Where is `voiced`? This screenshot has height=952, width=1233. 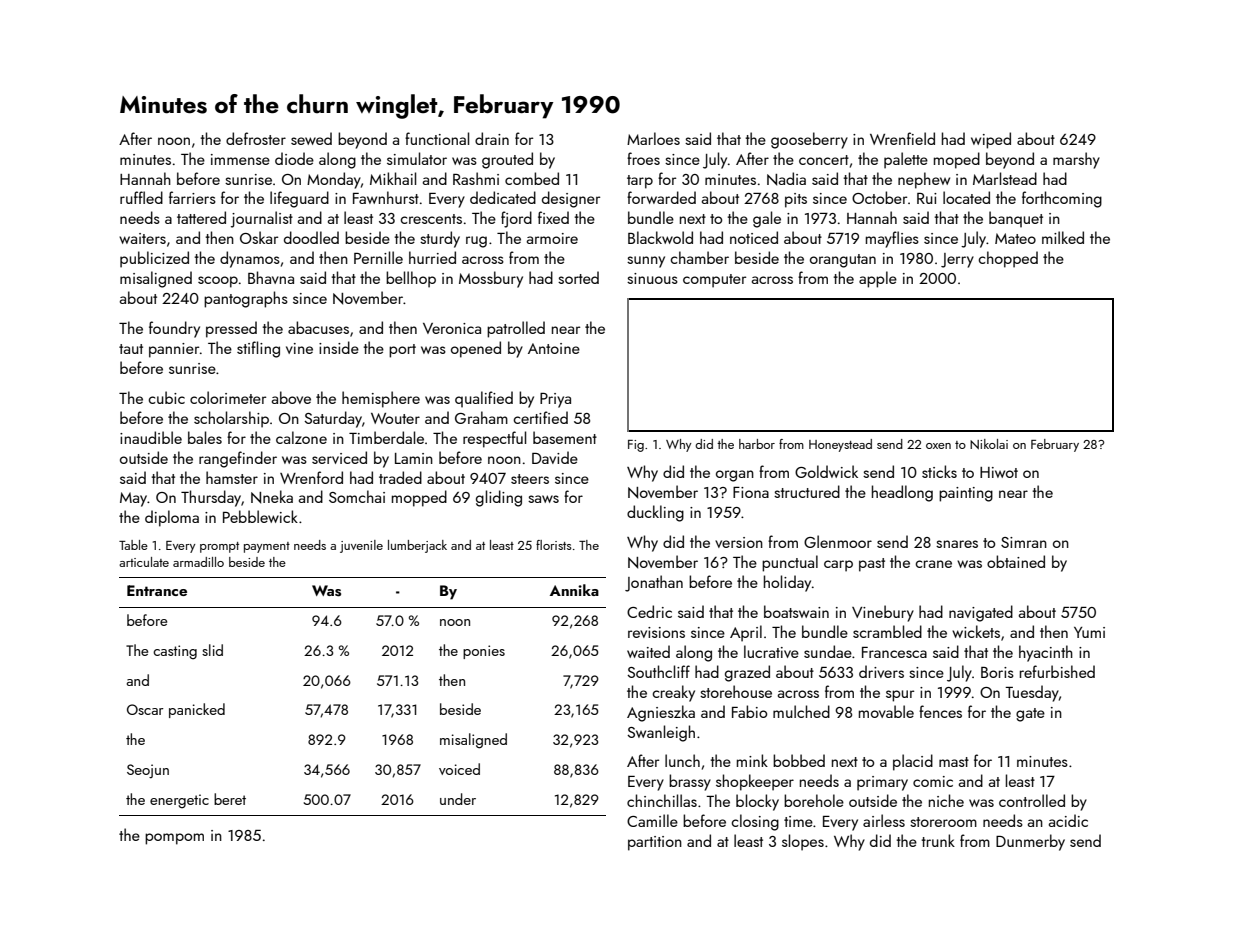 voiced is located at coordinates (459, 769).
